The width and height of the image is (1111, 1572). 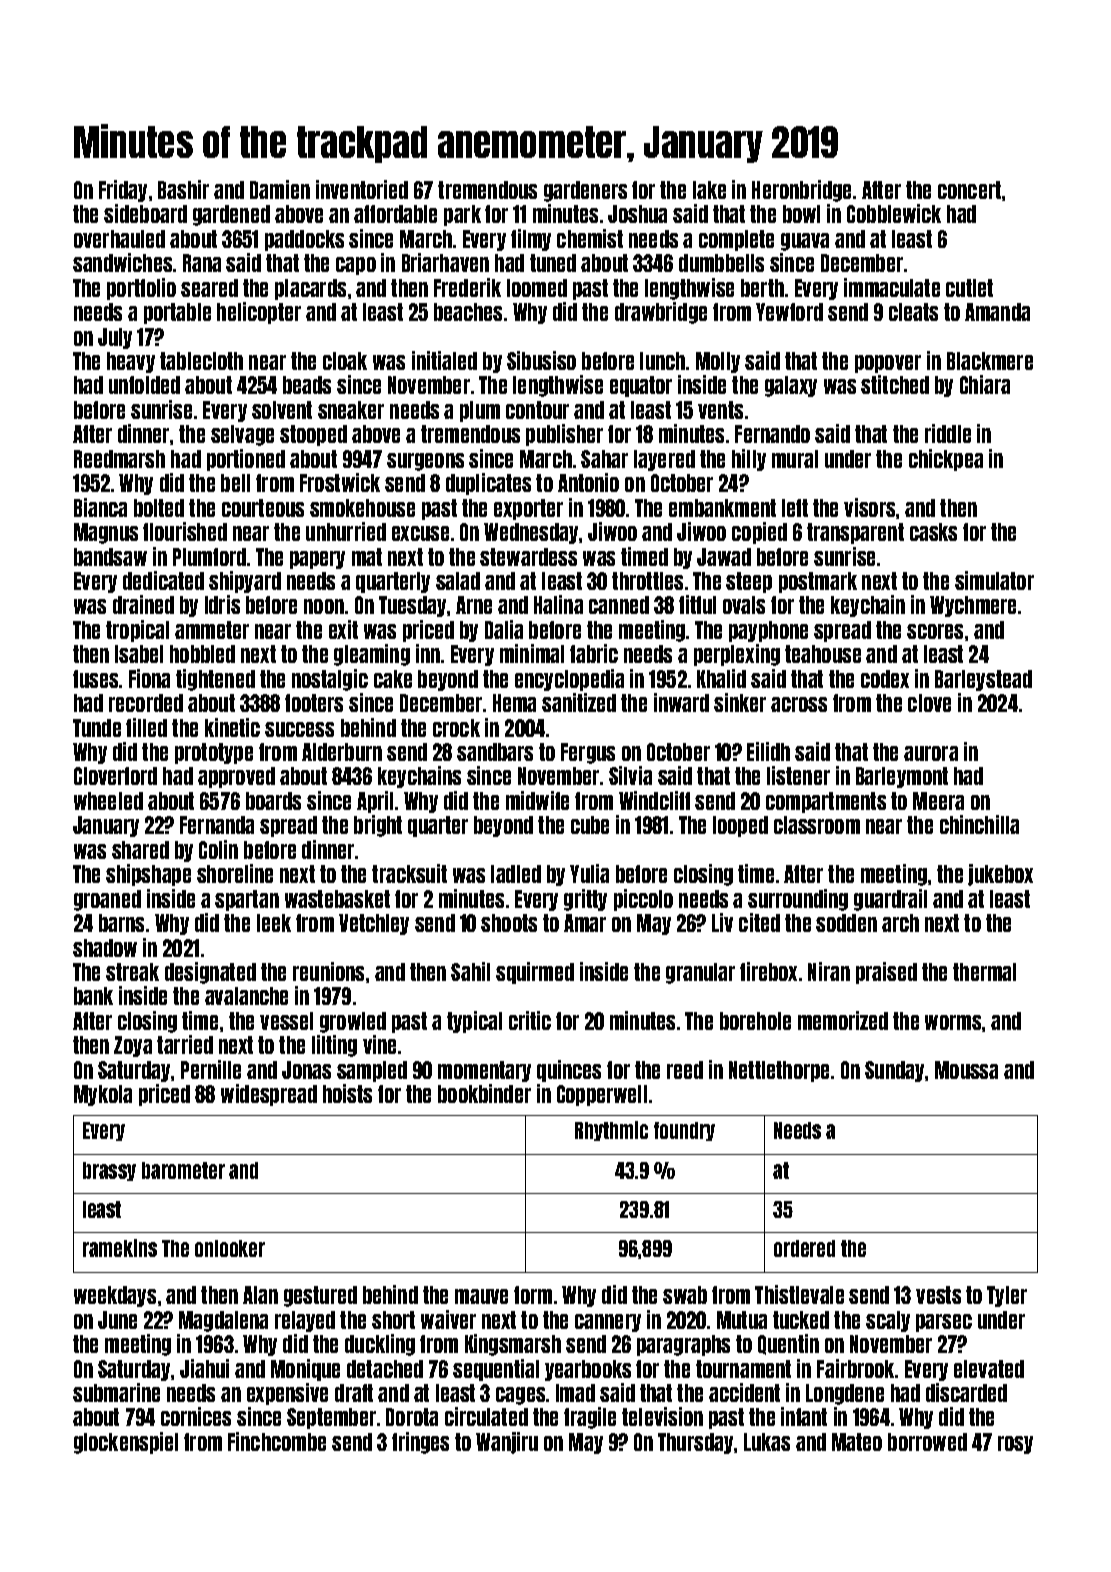 What do you see at coordinates (611, 1131) in the image?
I see `Rhythmic` at bounding box center [611, 1131].
